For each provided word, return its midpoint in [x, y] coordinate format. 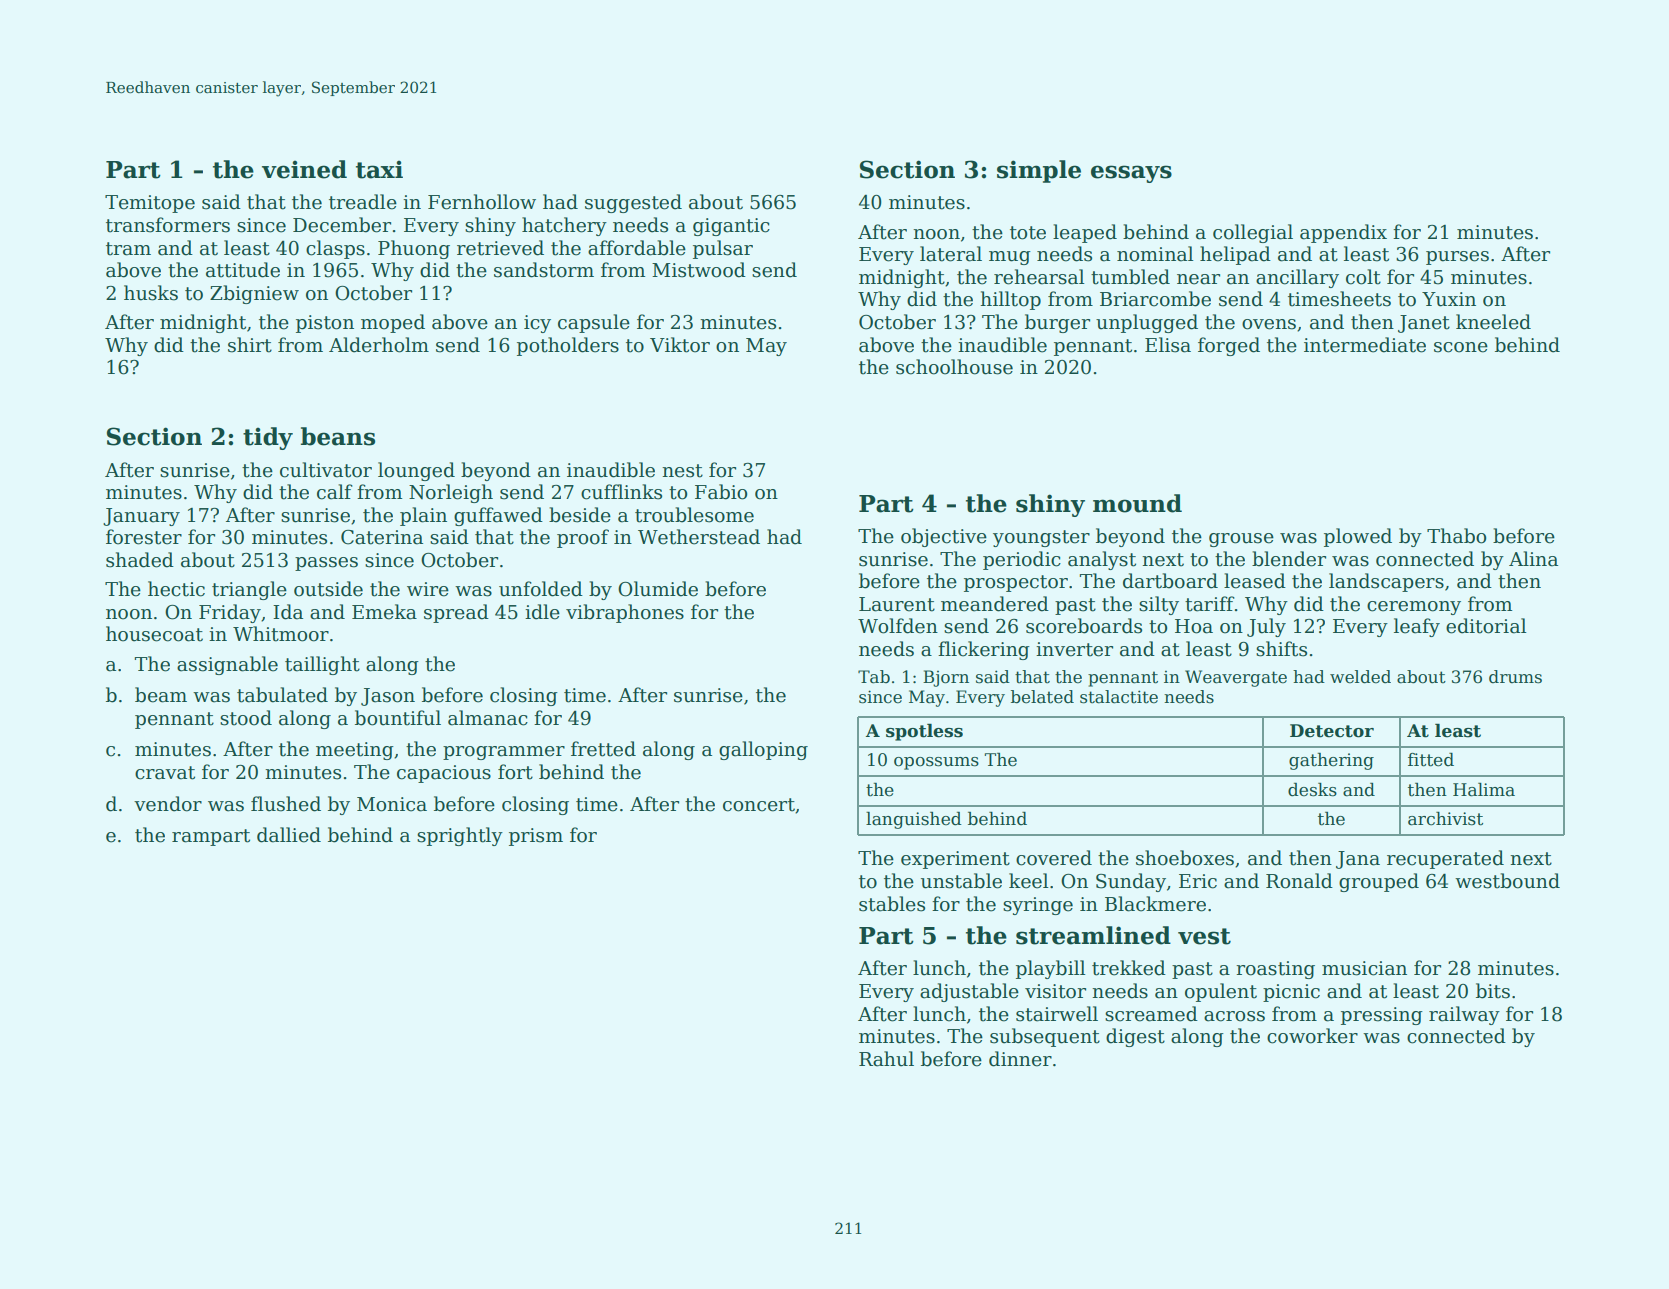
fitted [1431, 760]
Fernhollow [482, 202]
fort [515, 772]
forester [144, 537]
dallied [289, 835]
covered [1054, 858]
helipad [1235, 255]
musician [1364, 968]
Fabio [721, 492]
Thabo [1456, 536]
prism [536, 837]
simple [1039, 171]
